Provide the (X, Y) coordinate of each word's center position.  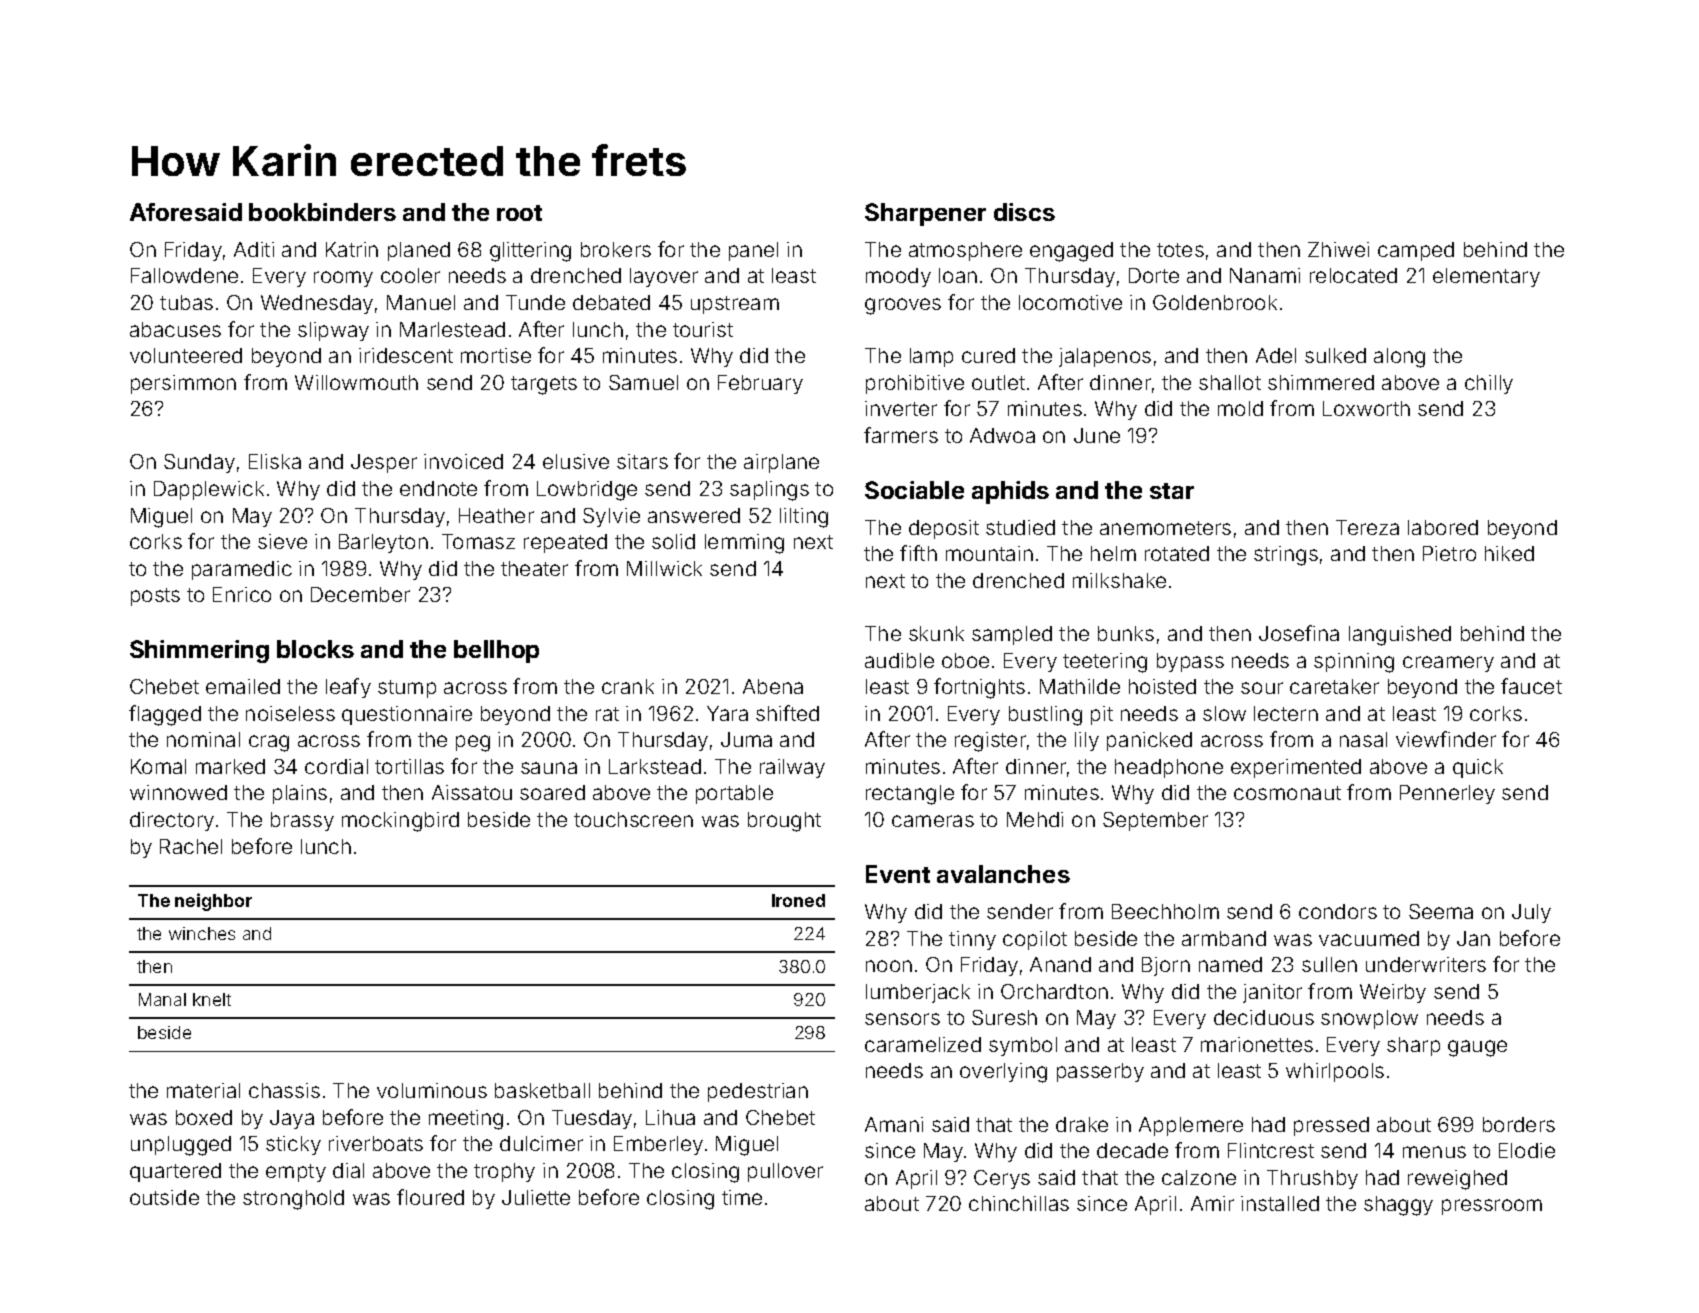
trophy (504, 1172)
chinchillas (1019, 1203)
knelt (212, 999)
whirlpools (1335, 1072)
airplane (781, 463)
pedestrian (758, 1092)
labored (1443, 527)
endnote (438, 488)
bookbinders (322, 212)
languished (1400, 636)
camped (1416, 251)
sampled (1012, 635)
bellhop (496, 651)
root (519, 213)
